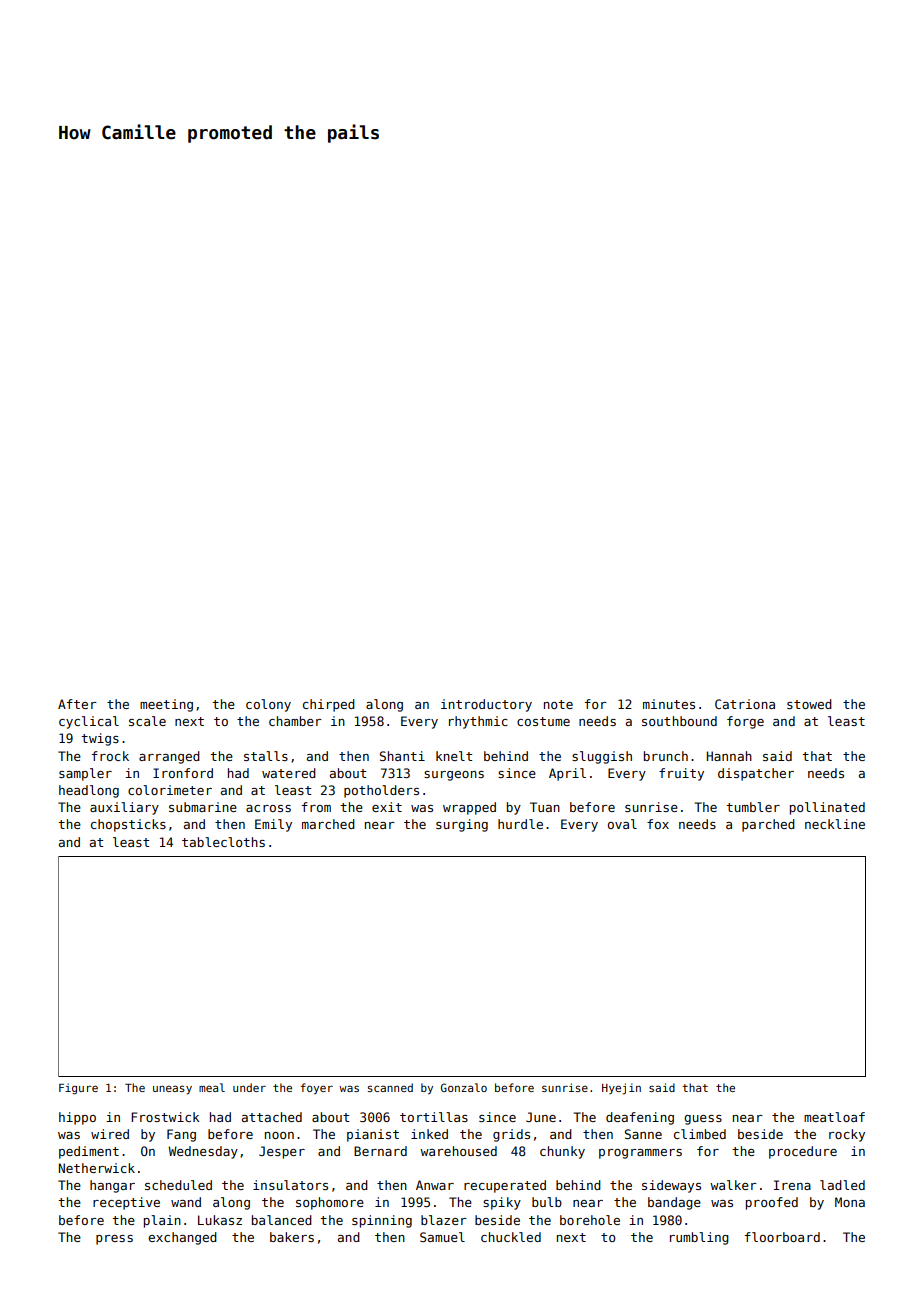 The height and width of the document is (1308, 924). I want to click on hurdle, so click(520, 824).
